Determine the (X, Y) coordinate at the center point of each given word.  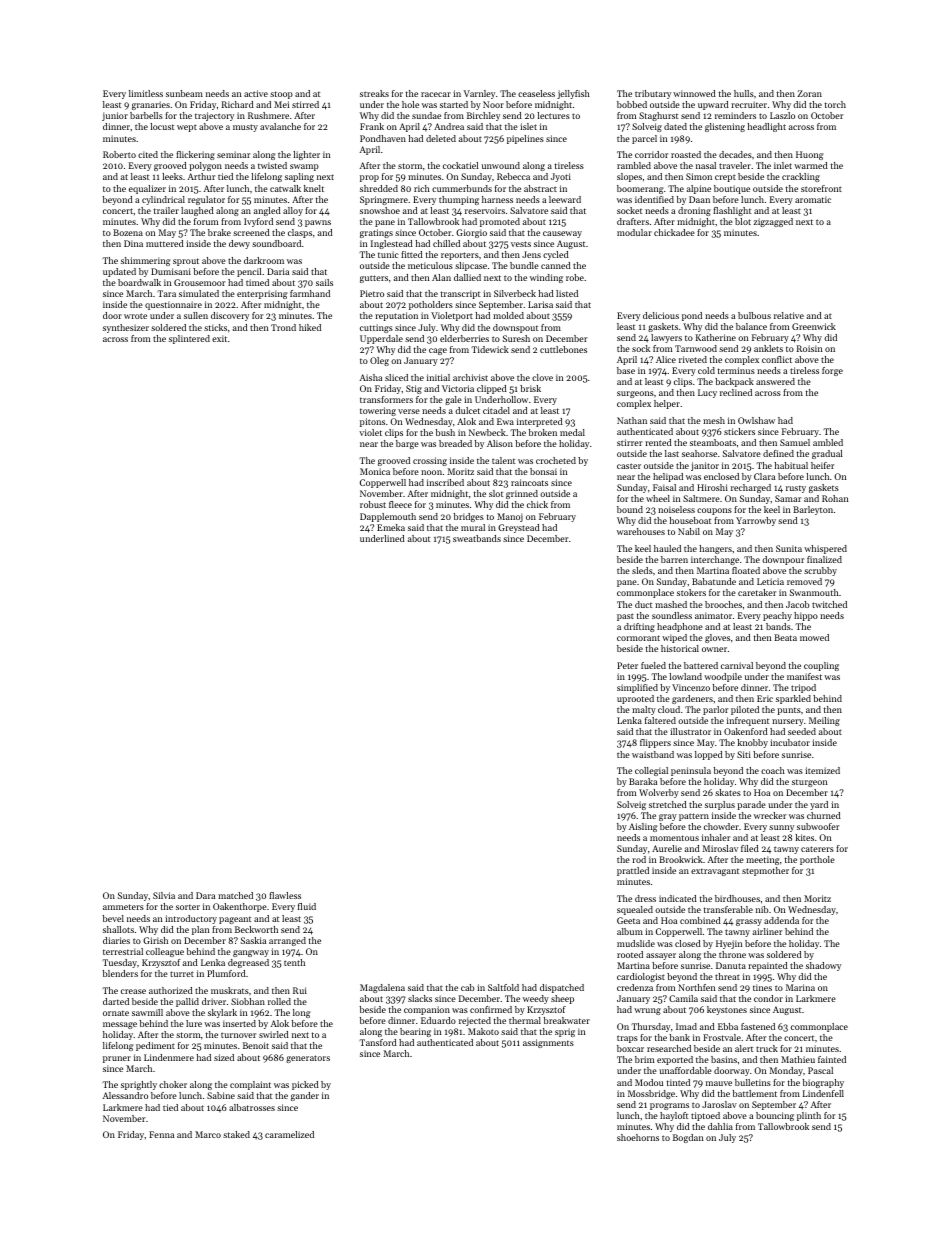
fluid (307, 906)
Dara (205, 895)
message (120, 1025)
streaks (374, 93)
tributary (653, 94)
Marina (800, 987)
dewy (239, 244)
